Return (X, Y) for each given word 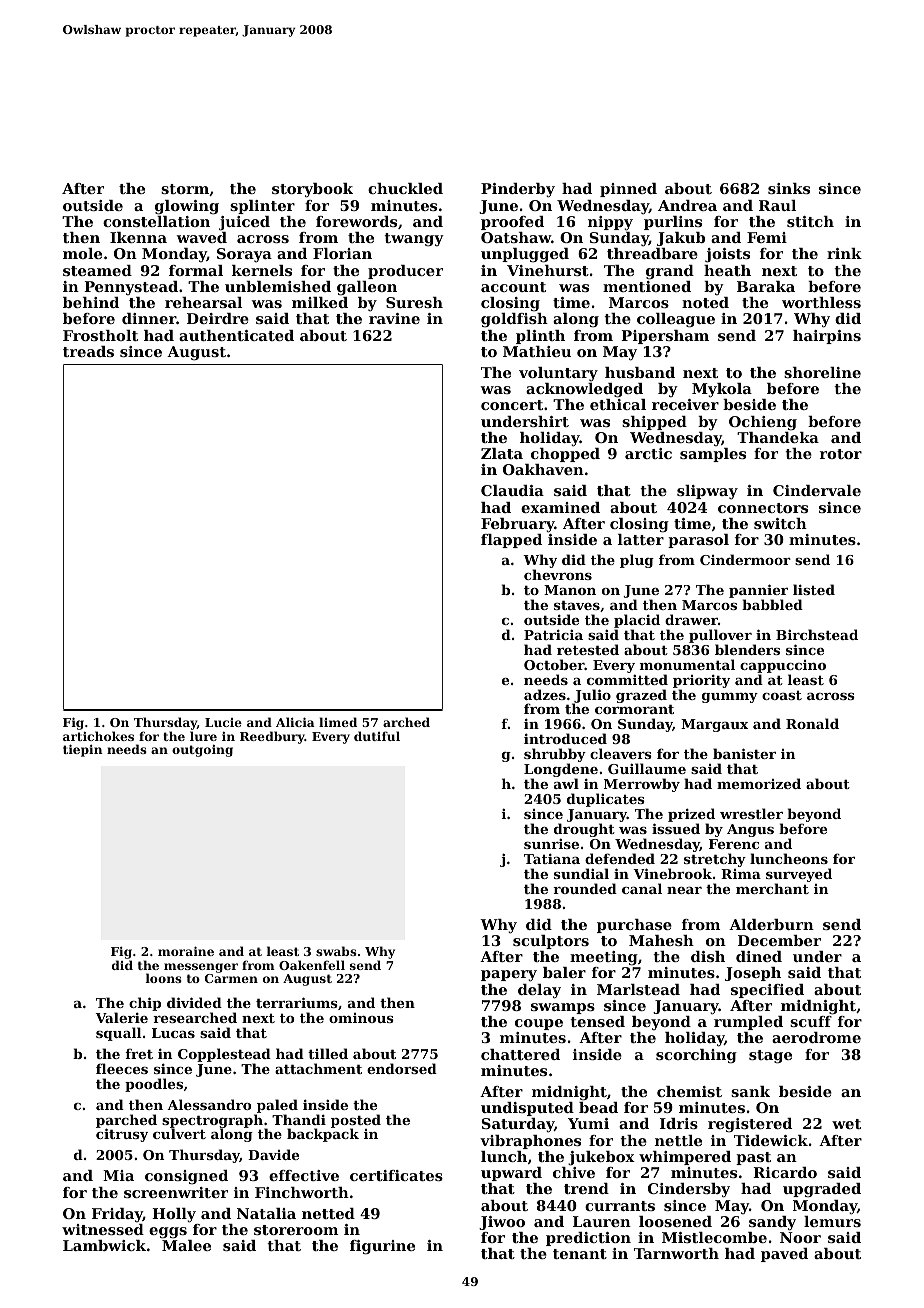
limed (338, 722)
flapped (511, 541)
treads (88, 351)
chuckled (405, 188)
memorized (759, 783)
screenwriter (176, 1192)
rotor (841, 454)
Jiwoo (502, 1223)
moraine (186, 951)
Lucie (223, 722)
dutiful (377, 736)
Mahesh (661, 940)
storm (185, 189)
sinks (789, 188)
